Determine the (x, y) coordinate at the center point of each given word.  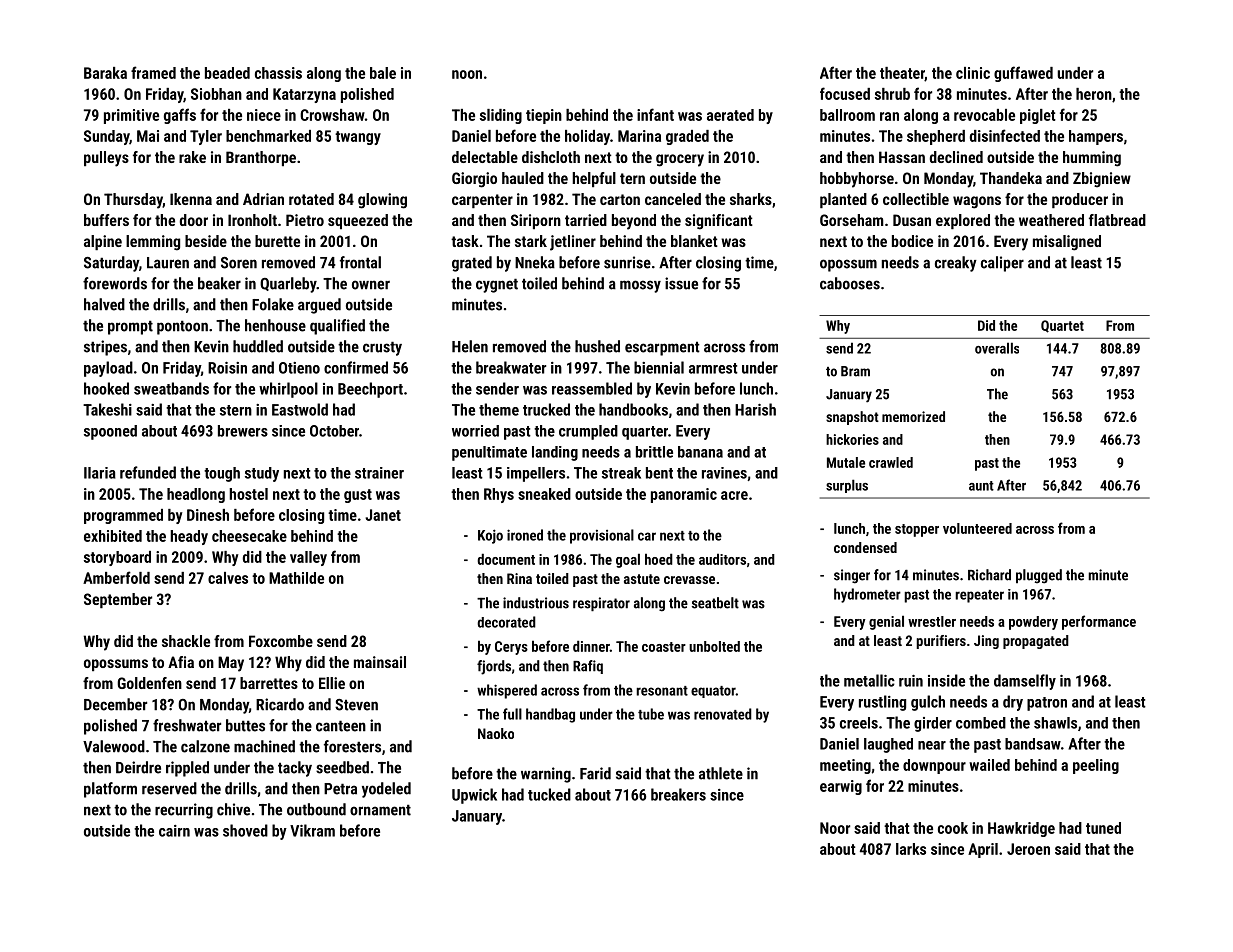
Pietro (305, 220)
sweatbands (171, 388)
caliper (1002, 264)
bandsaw (1033, 744)
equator (713, 692)
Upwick (474, 796)
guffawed (1023, 74)
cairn (174, 831)
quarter (645, 433)
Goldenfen (149, 683)
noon (467, 74)
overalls (997, 348)
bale (383, 73)
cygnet (497, 285)
